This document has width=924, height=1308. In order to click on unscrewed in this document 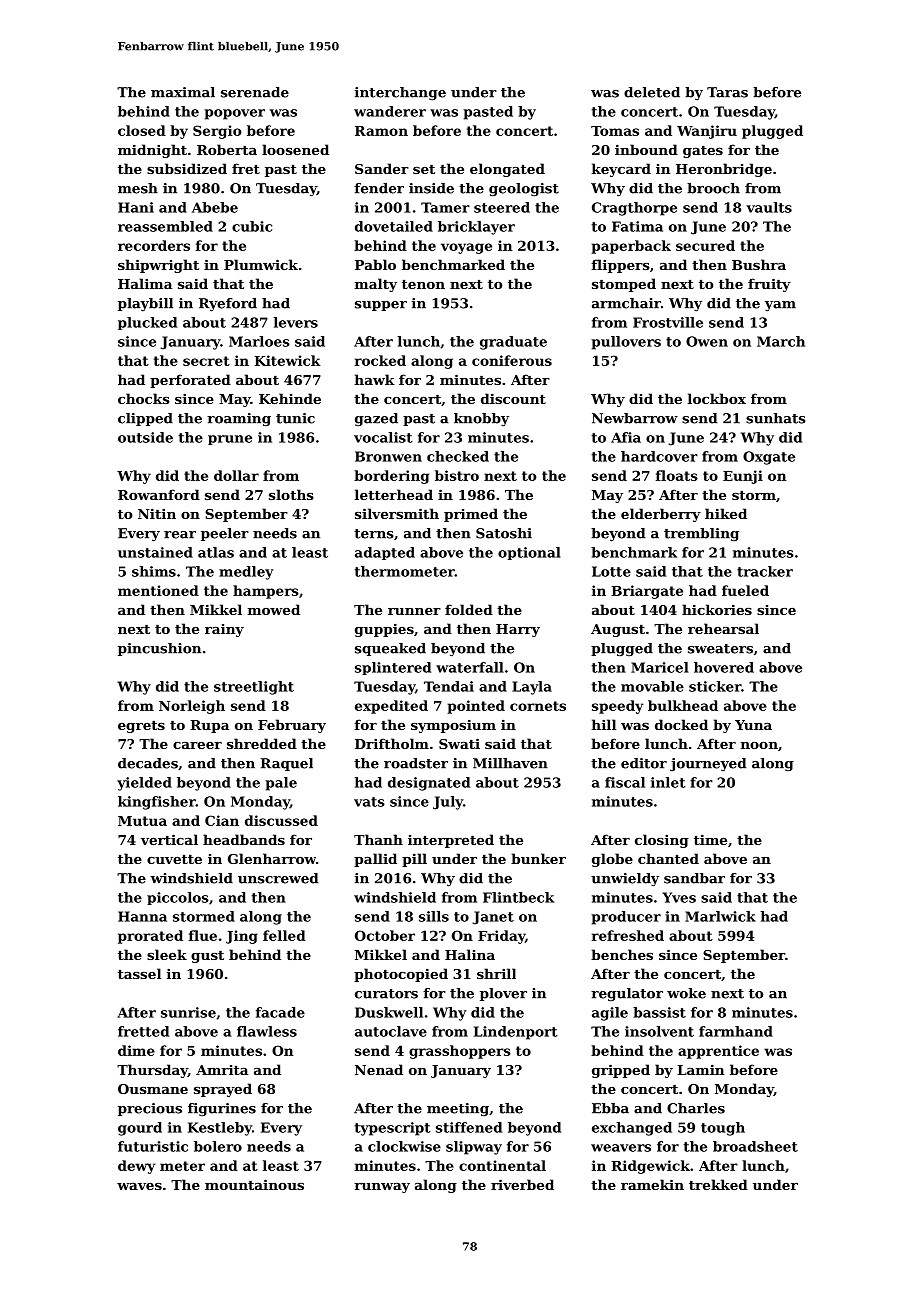, I will do `click(278, 878)`.
